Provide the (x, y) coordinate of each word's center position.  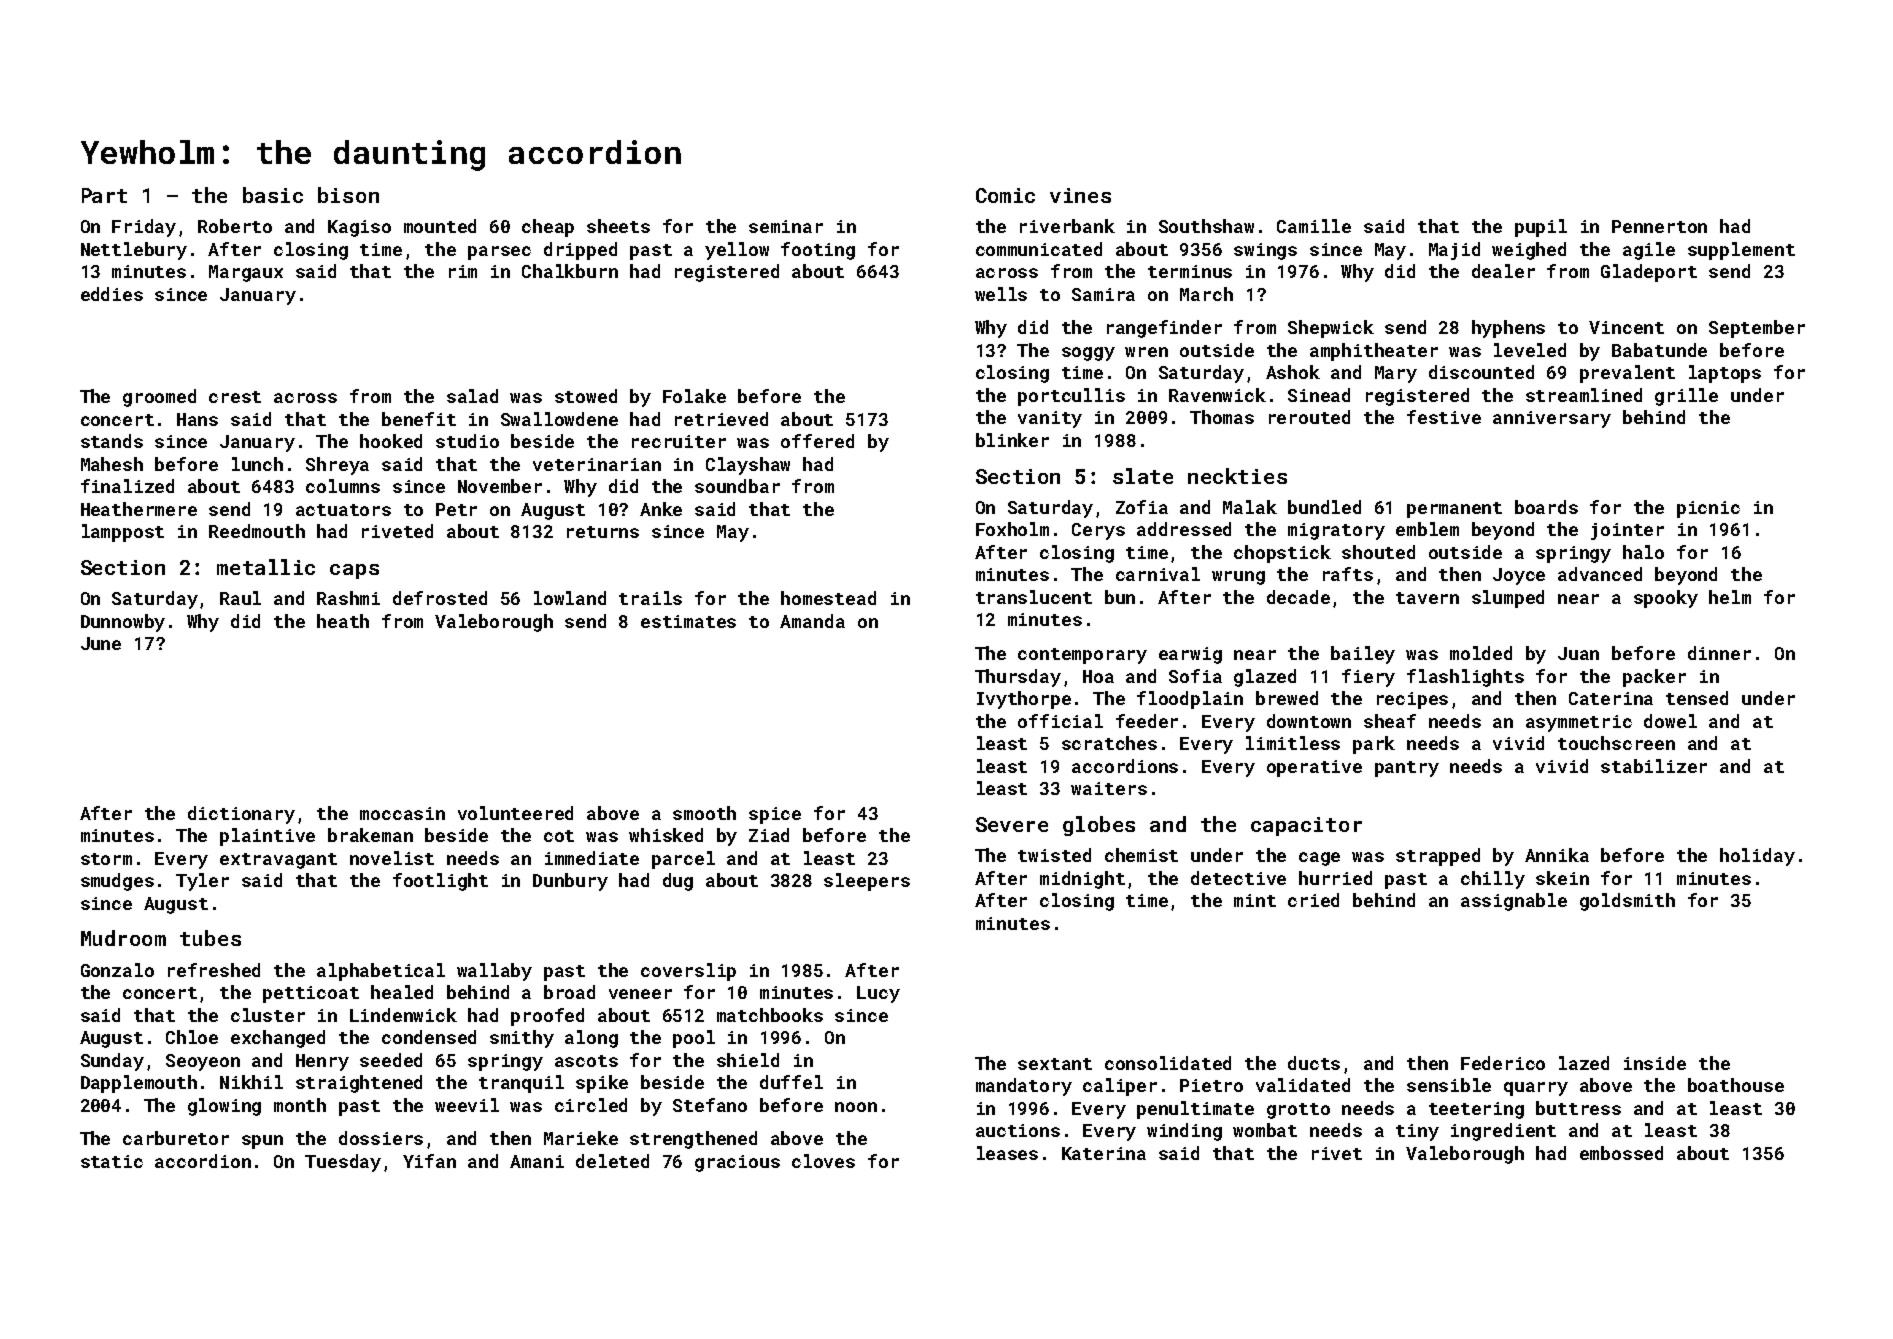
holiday (1757, 857)
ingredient (1503, 1132)
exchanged (278, 1039)
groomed (159, 398)
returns (603, 532)
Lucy (878, 994)
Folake (694, 396)
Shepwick (1331, 329)
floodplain (1190, 700)
